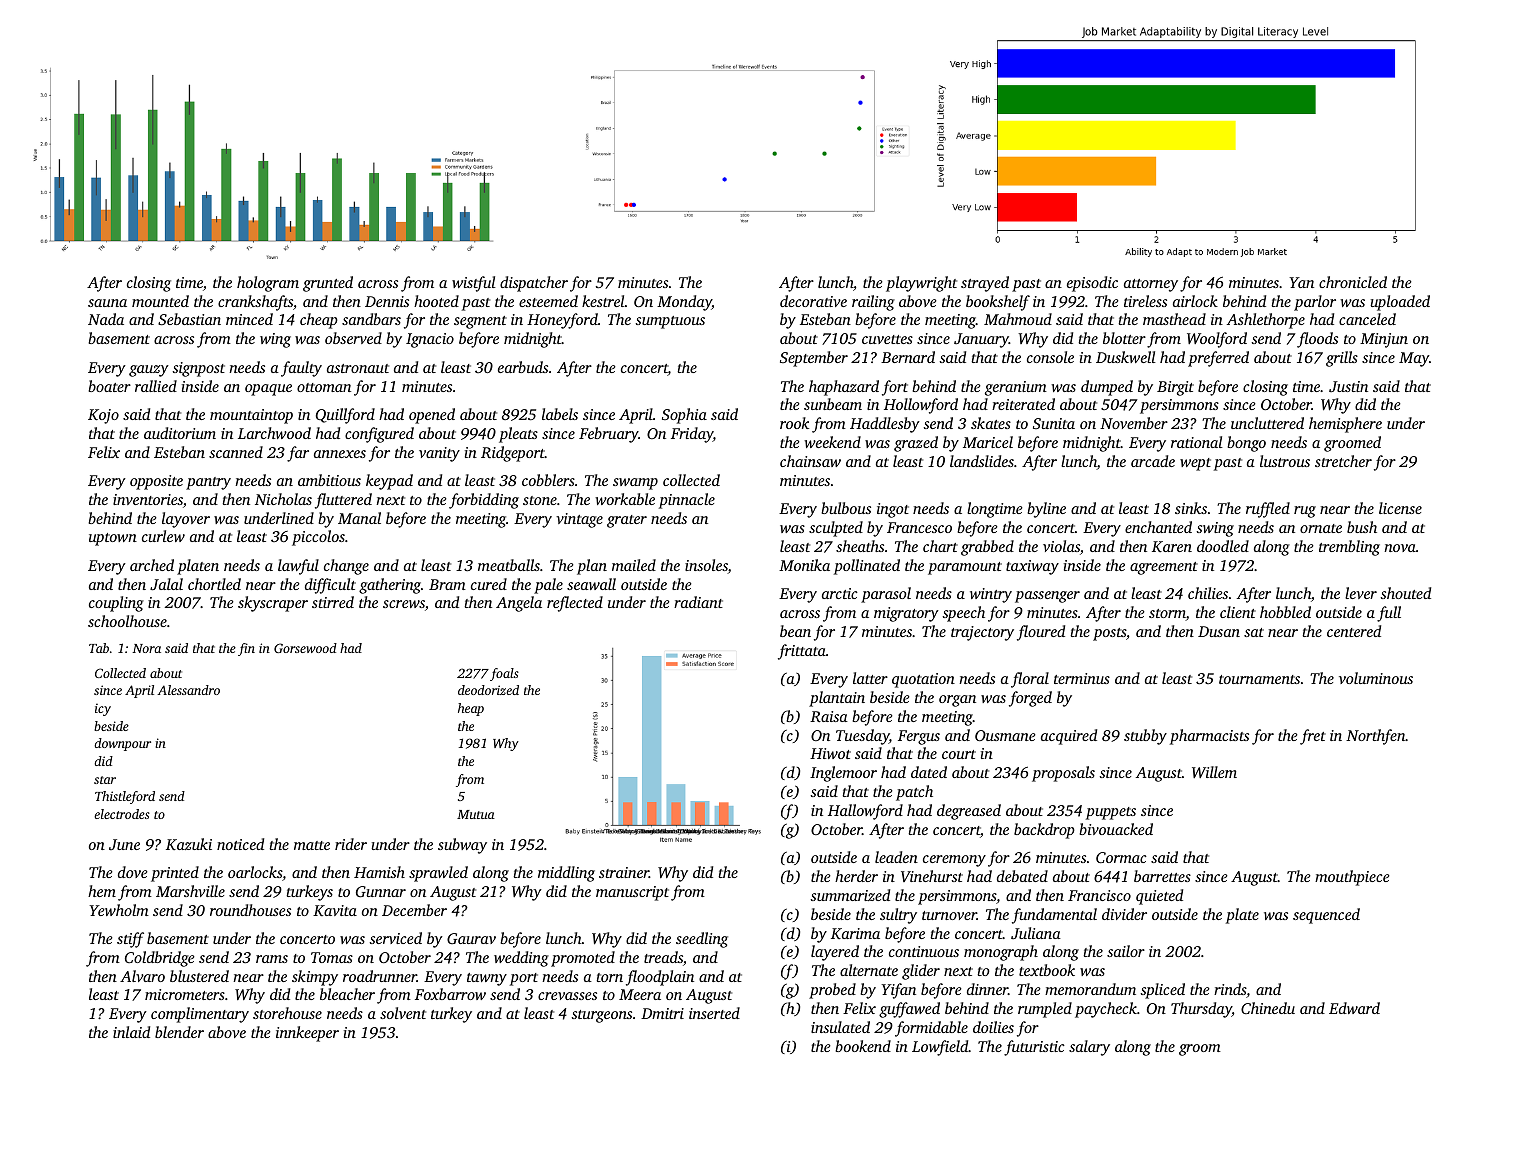 The image size is (1522, 1176). Describe the element at coordinates (156, 482) in the image. I see `opposite` at that location.
